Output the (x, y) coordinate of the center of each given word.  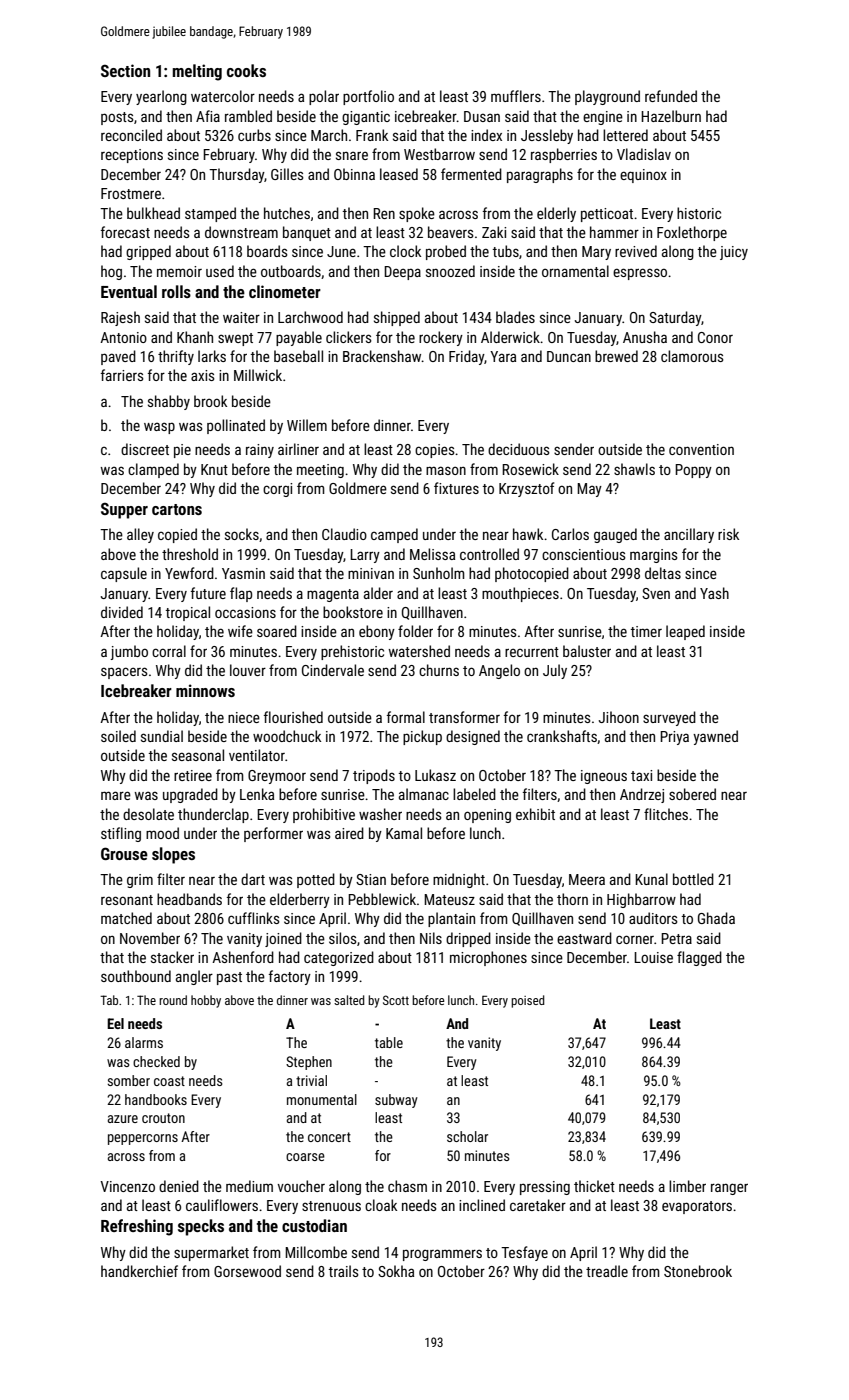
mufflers (516, 96)
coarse (305, 1157)
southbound (136, 976)
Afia (208, 116)
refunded (671, 96)
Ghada (716, 918)
